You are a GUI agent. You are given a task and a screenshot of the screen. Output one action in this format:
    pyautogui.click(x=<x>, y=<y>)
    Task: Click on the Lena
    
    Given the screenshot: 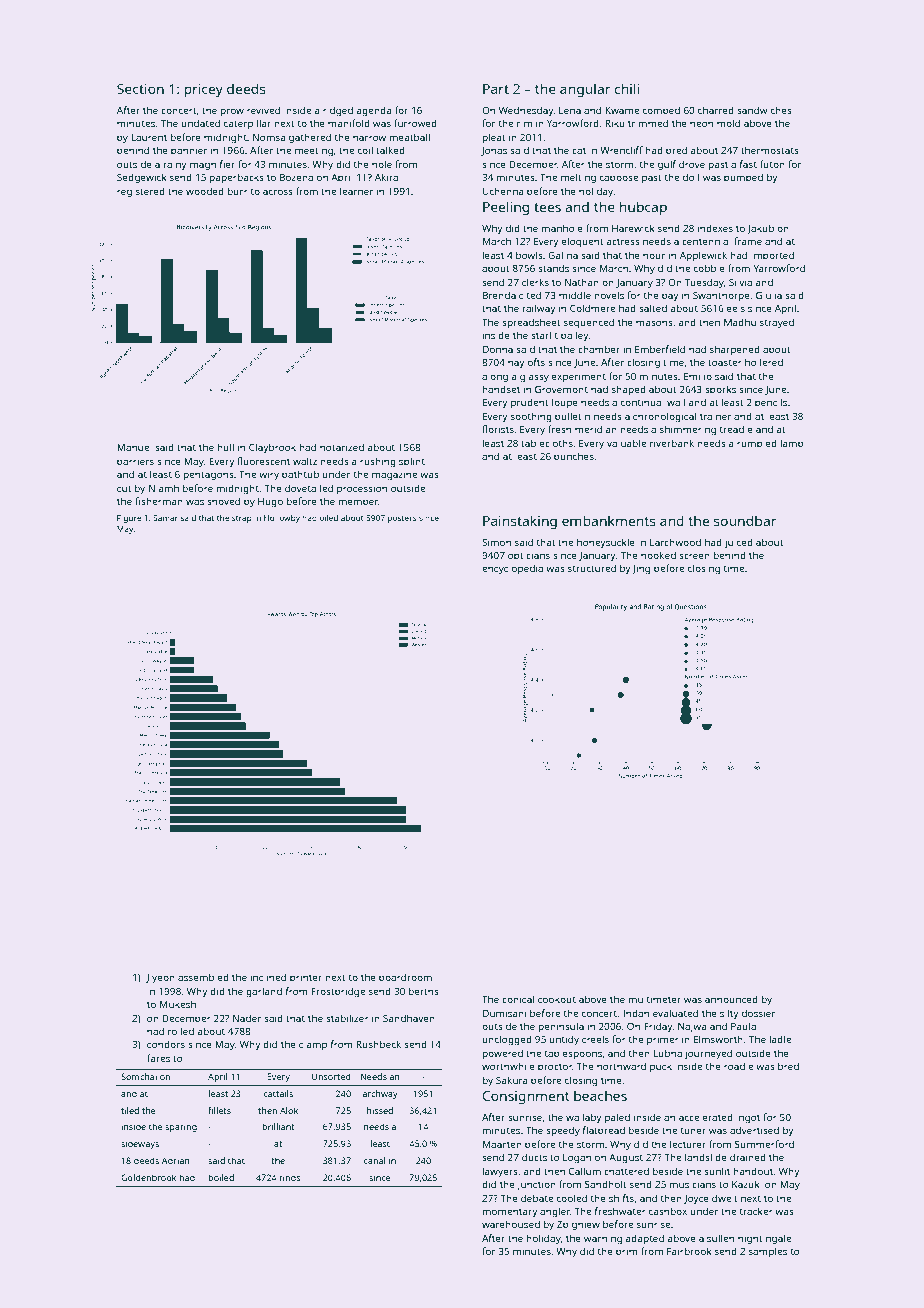 What is the action you would take?
    pyautogui.click(x=570, y=110)
